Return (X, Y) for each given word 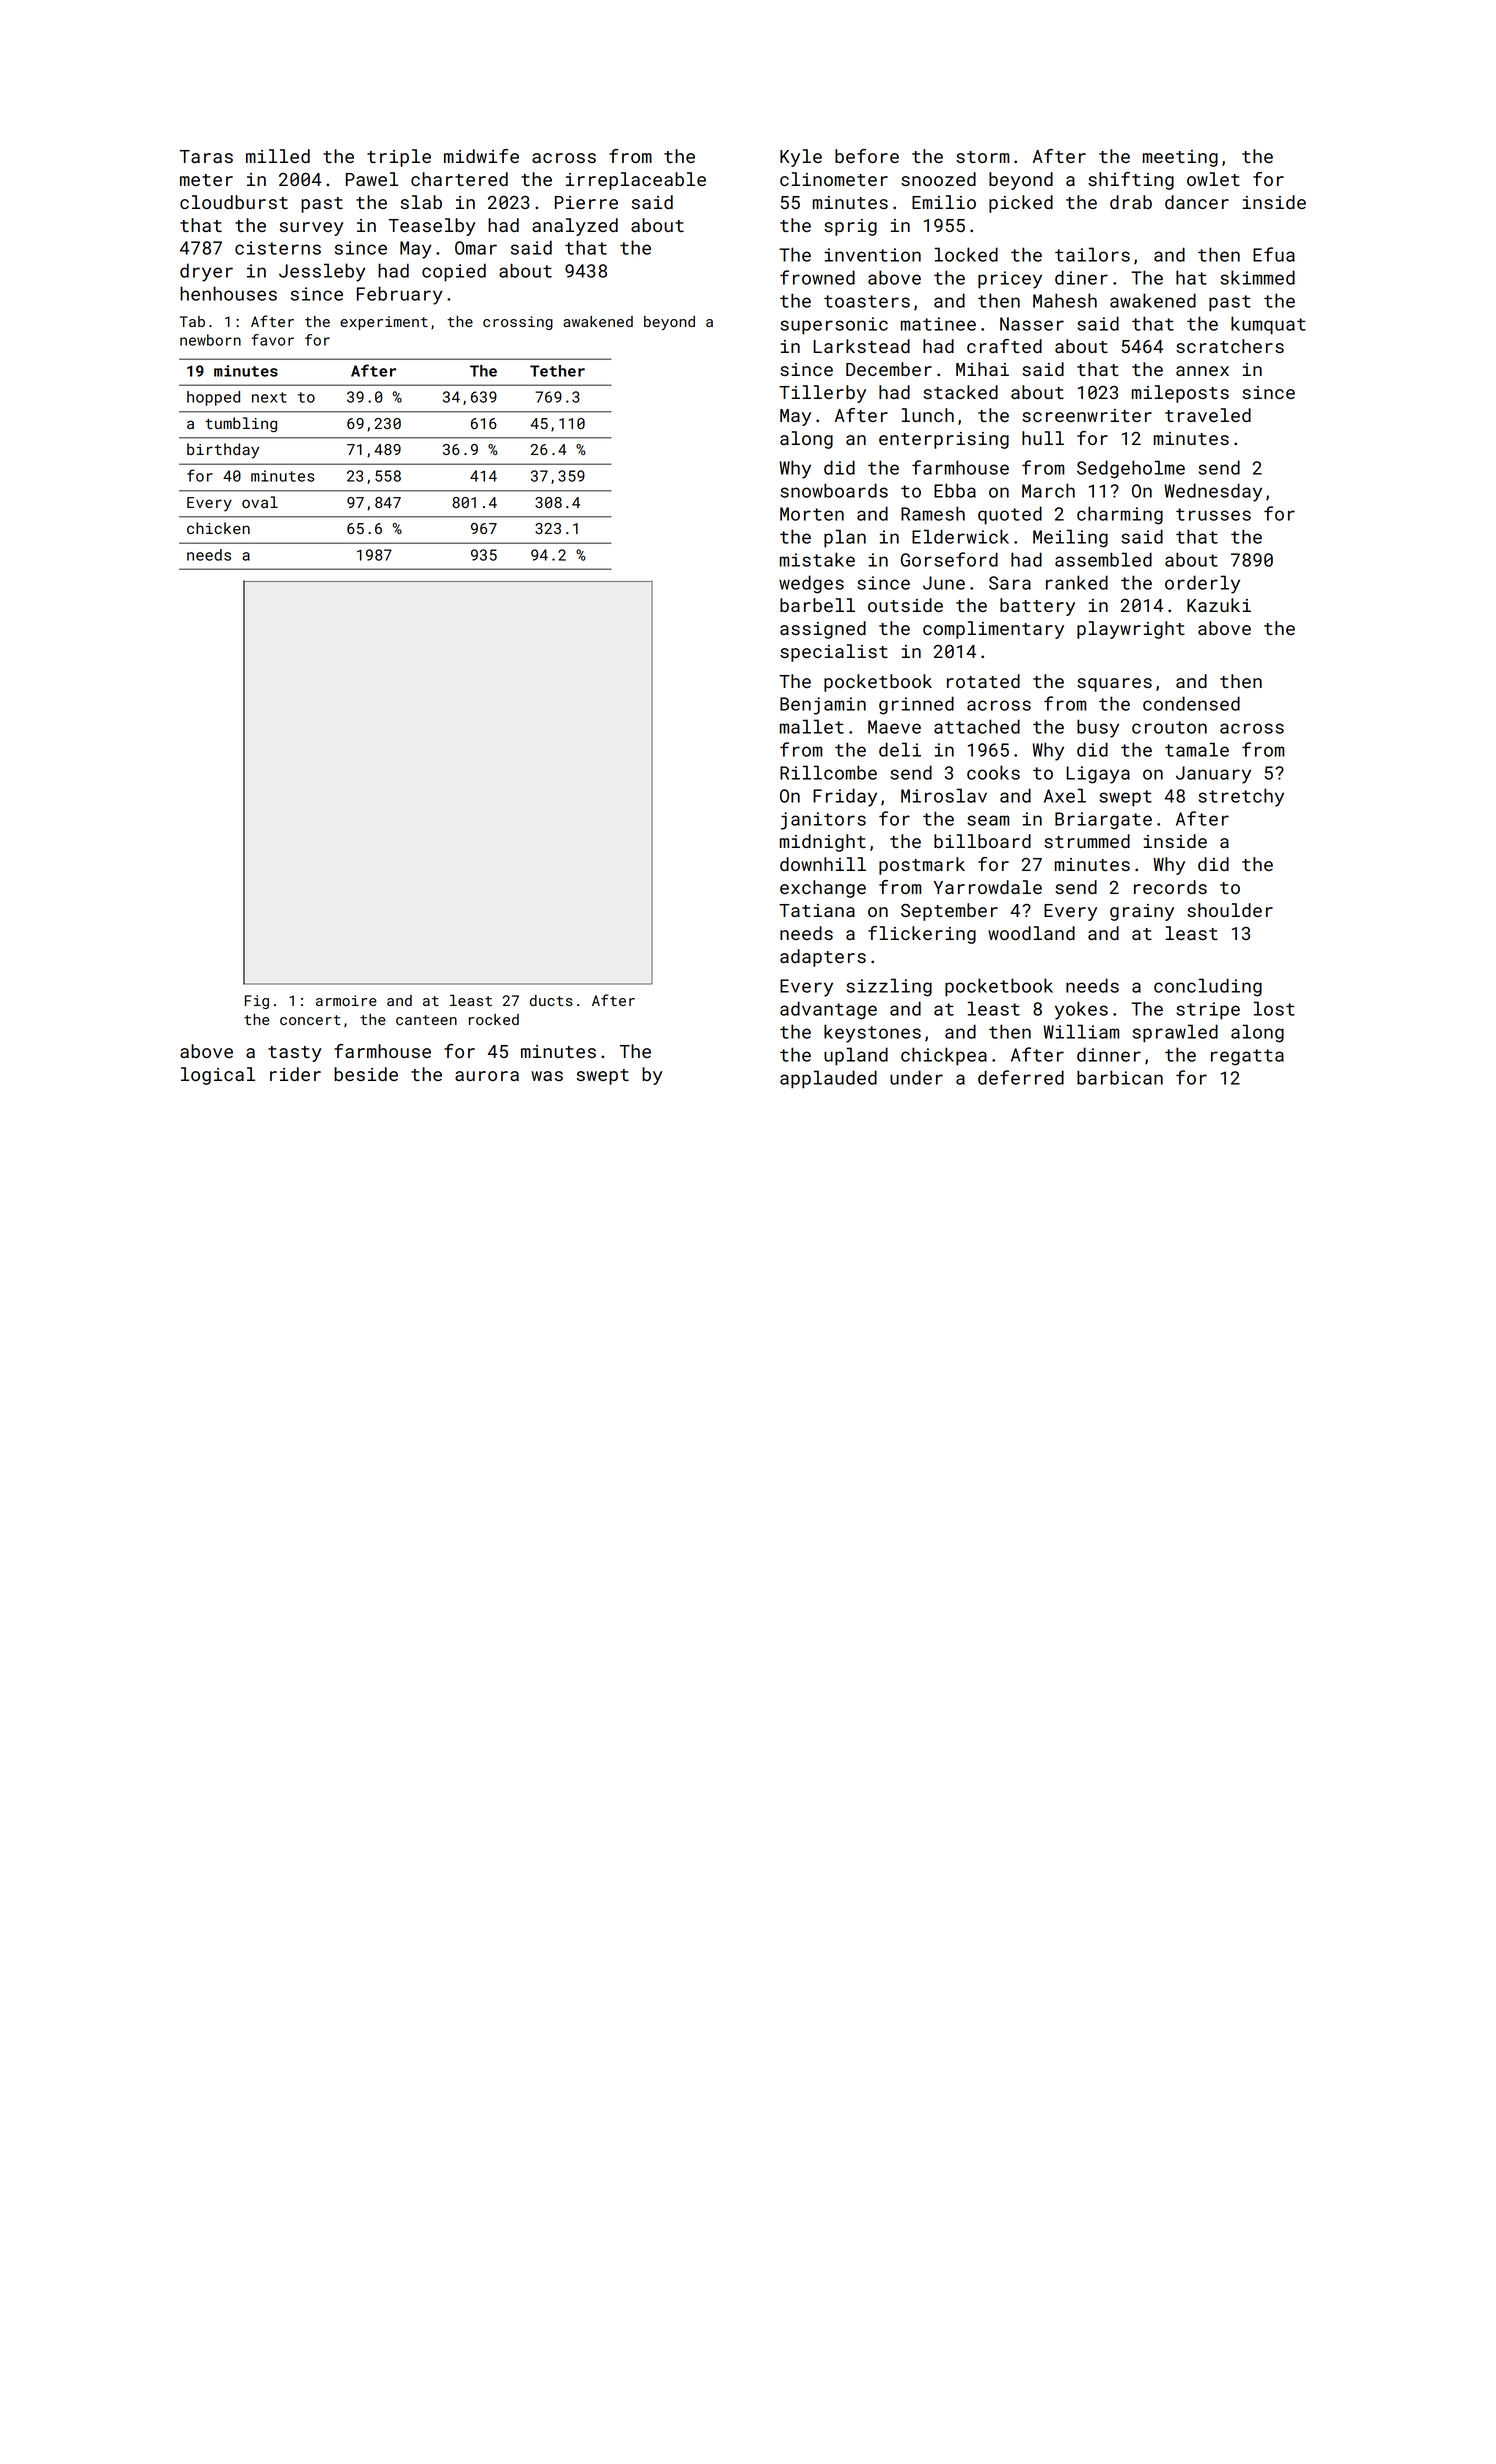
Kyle (801, 158)
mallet (812, 726)
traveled (1208, 415)
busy (1098, 728)
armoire (346, 1000)
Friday (845, 797)
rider (295, 1074)
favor (272, 340)
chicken (218, 528)
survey (312, 229)
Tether (557, 371)
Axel (1065, 795)
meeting (1180, 158)
